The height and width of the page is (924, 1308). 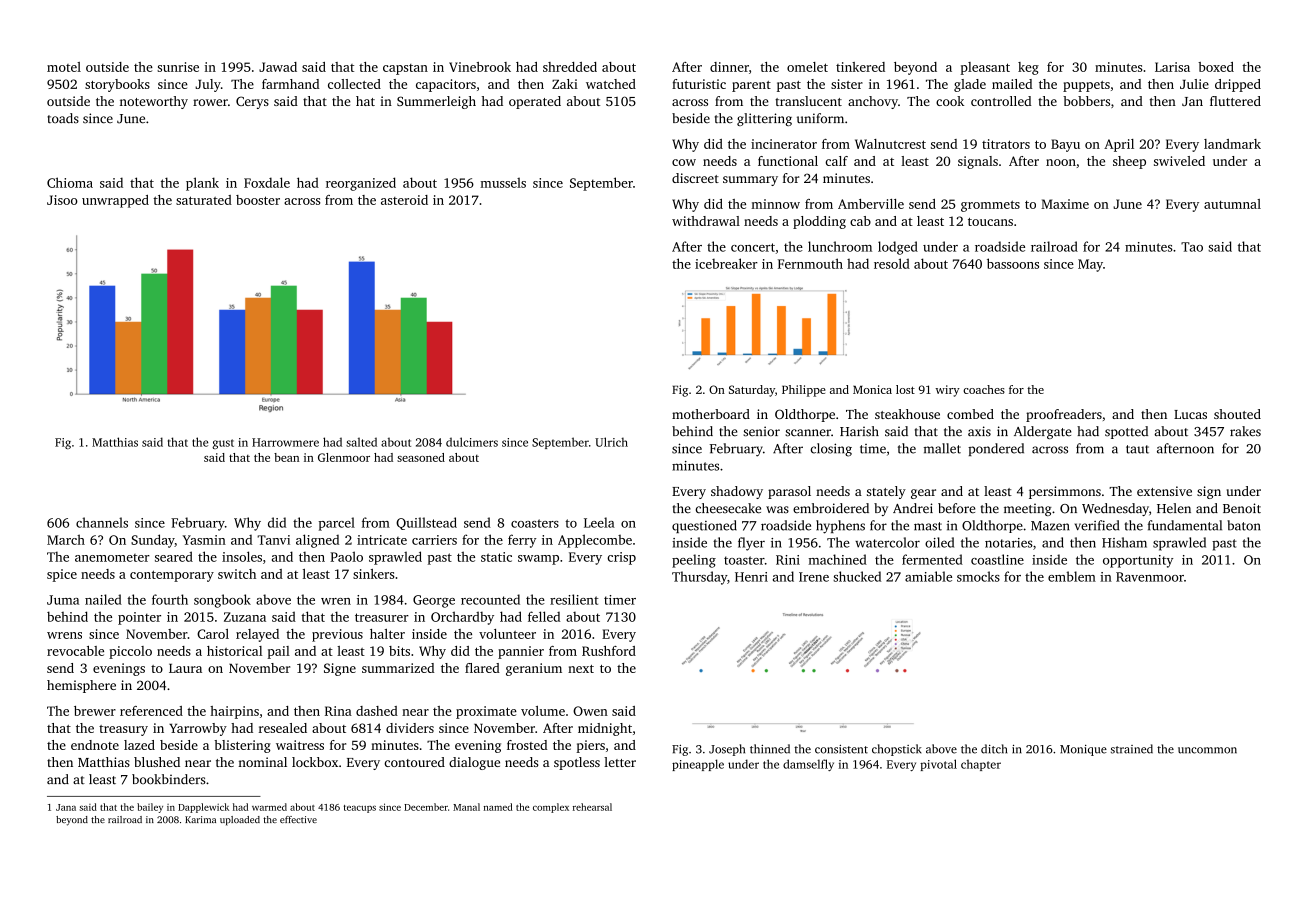 What do you see at coordinates (544, 616) in the page?
I see `felled` at bounding box center [544, 616].
